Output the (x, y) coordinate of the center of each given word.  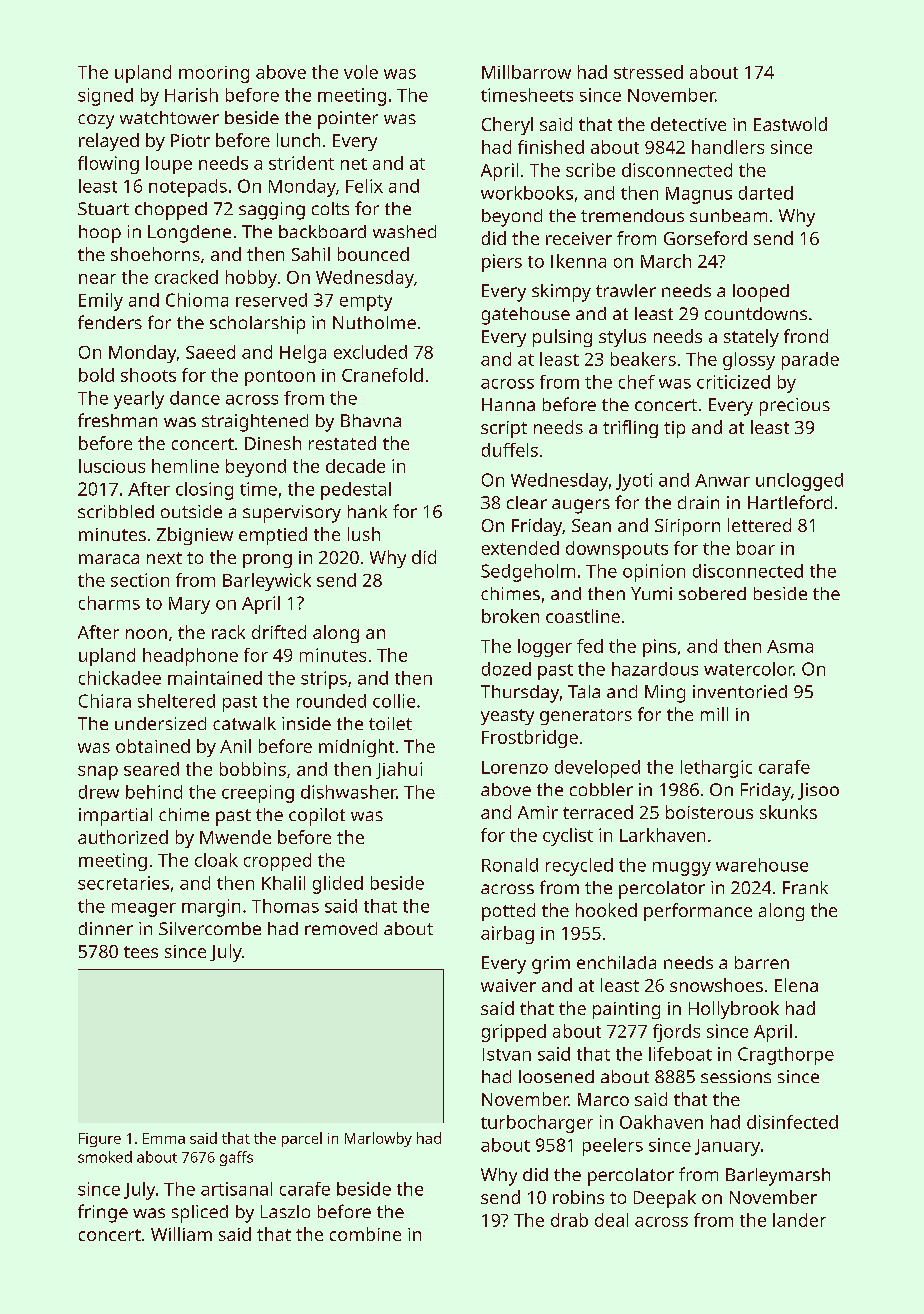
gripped (514, 1033)
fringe (103, 1213)
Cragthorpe (786, 1056)
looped (761, 293)
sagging (272, 211)
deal (611, 1220)
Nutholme (374, 322)
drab (569, 1220)
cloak (216, 860)
